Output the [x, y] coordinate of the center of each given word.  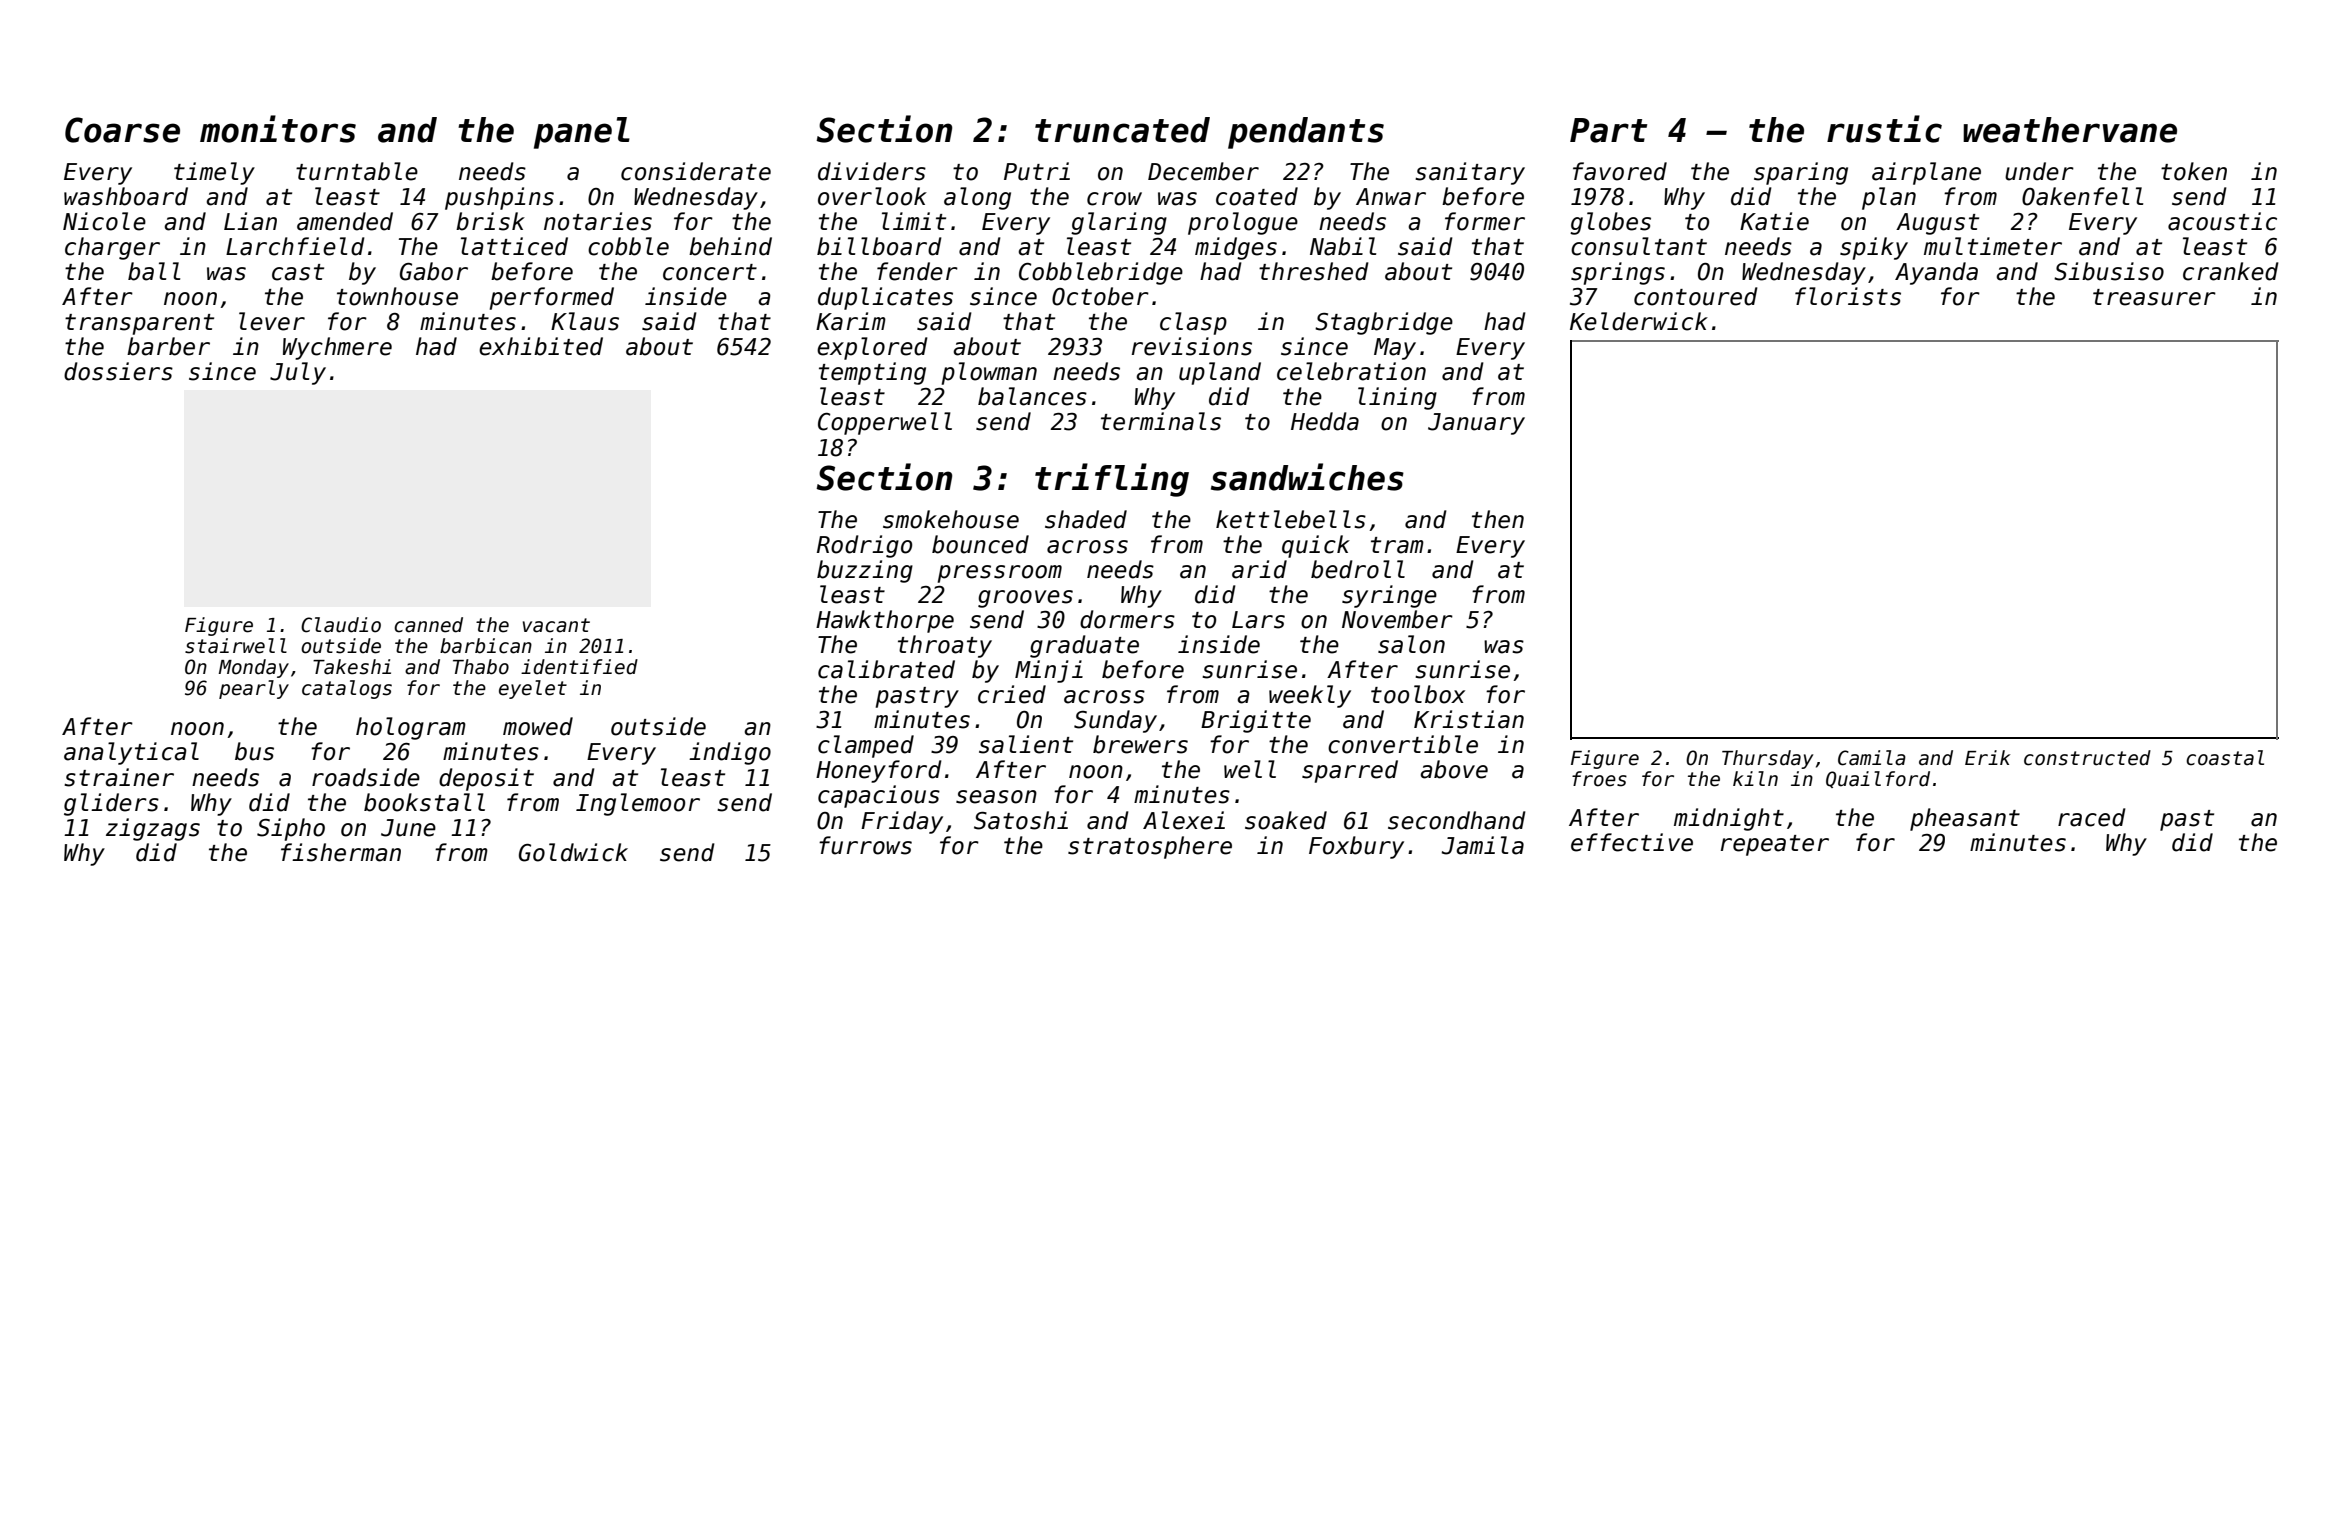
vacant [556, 625]
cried [1012, 694]
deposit [486, 779]
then [1498, 519]
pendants [1306, 133]
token [2194, 171]
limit [914, 221]
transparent [139, 324]
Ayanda [1936, 273]
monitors [278, 129]
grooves [1025, 599]
